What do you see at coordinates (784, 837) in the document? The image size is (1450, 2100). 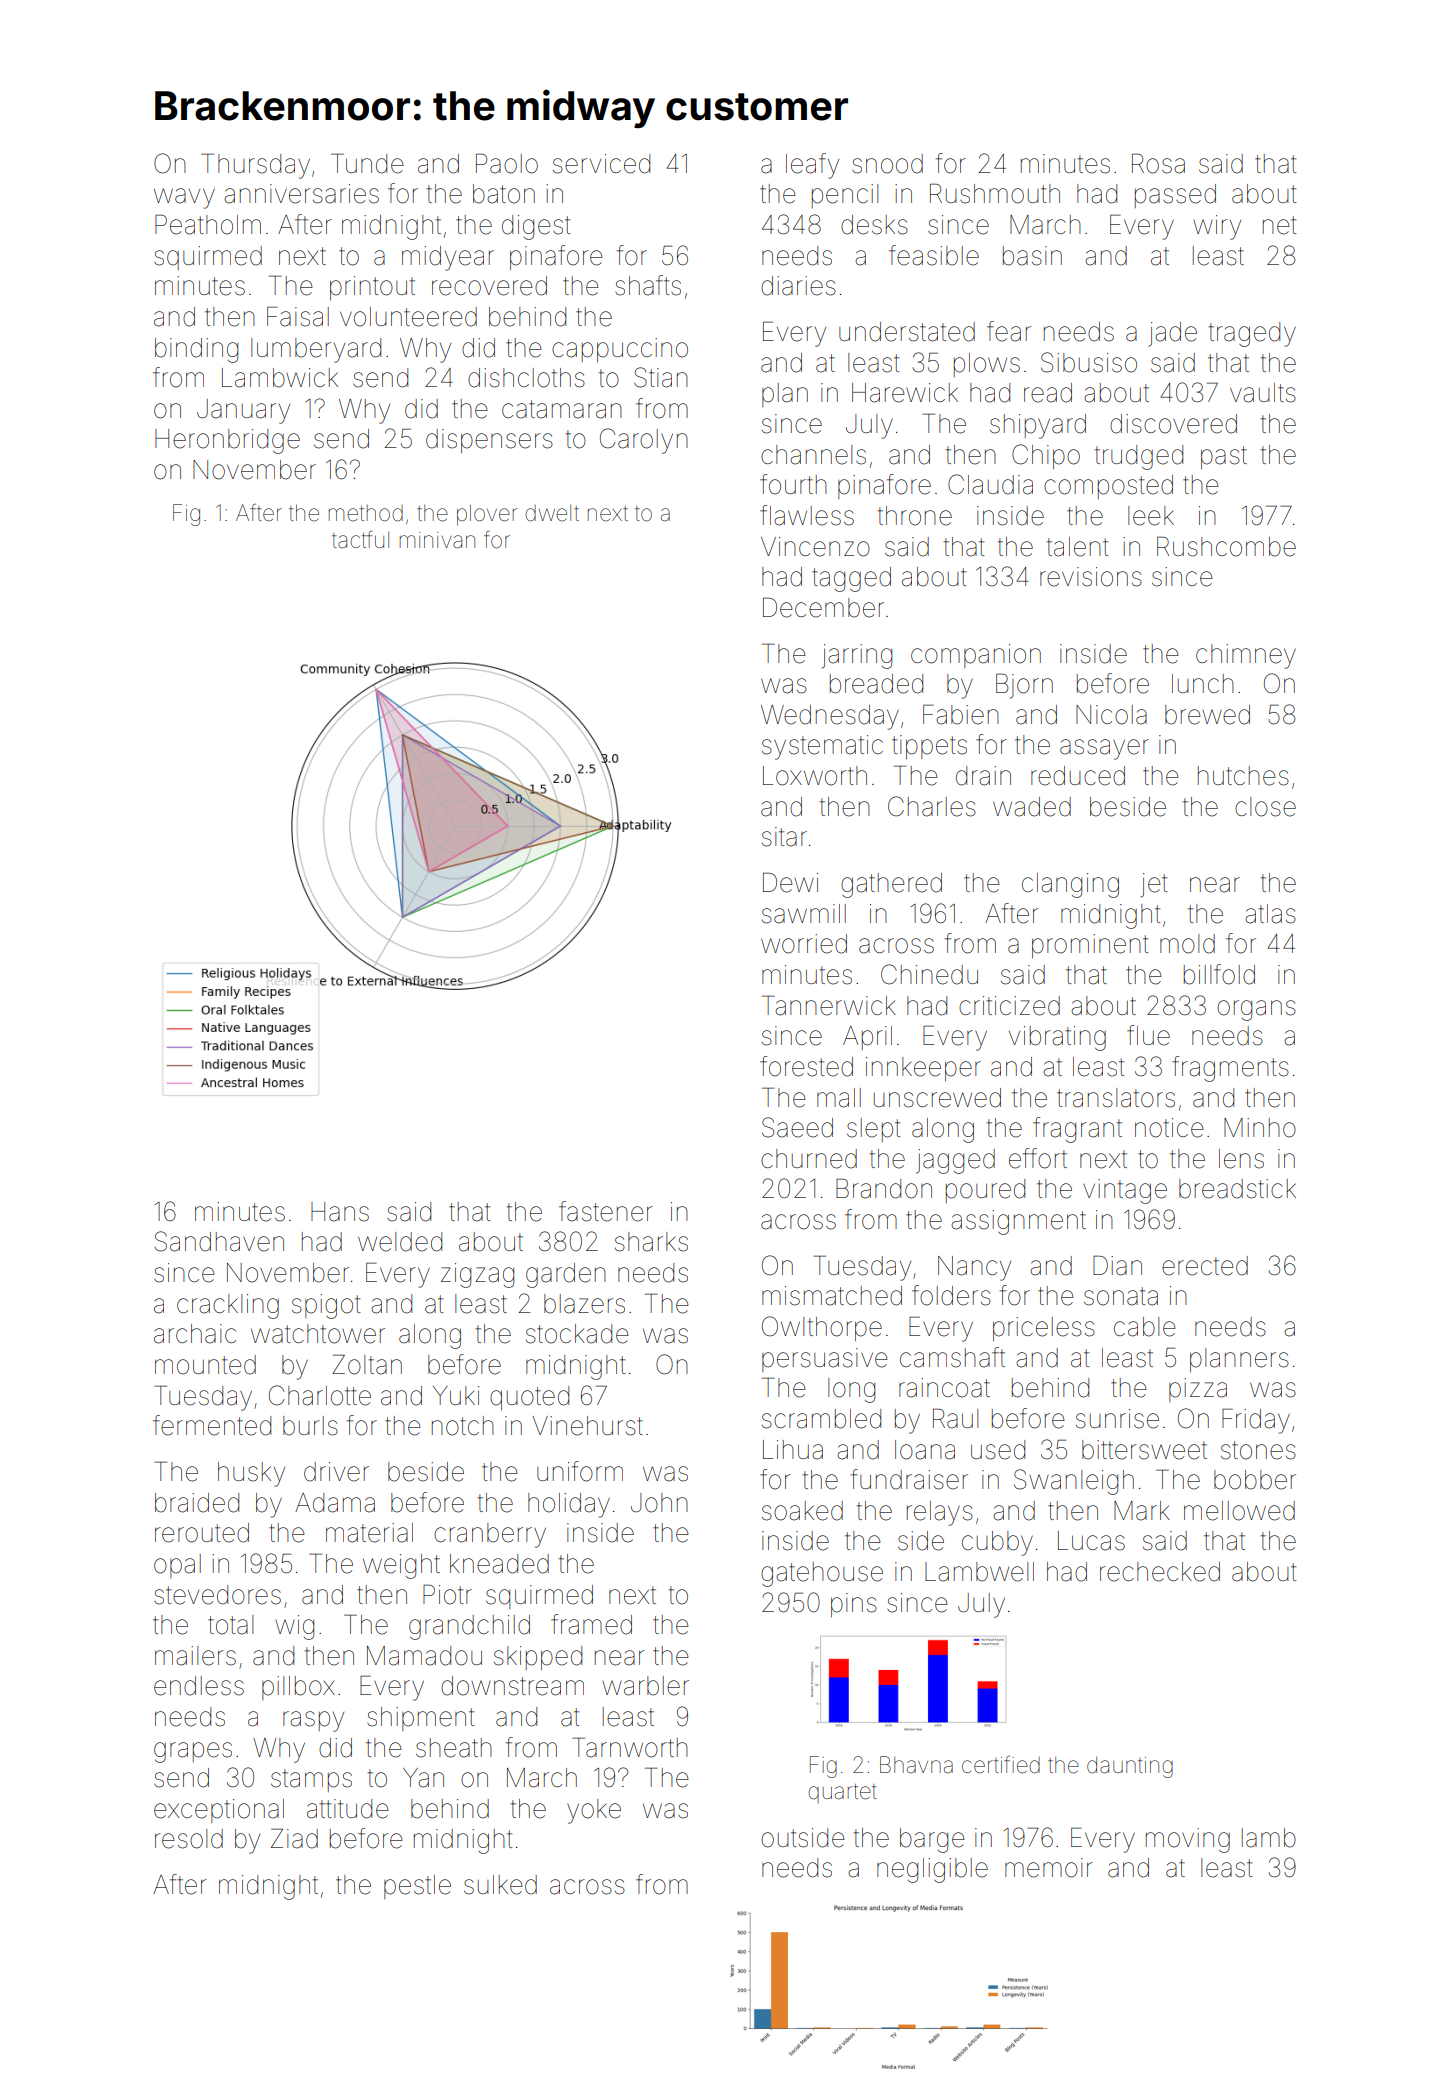 I see `sitar` at bounding box center [784, 837].
